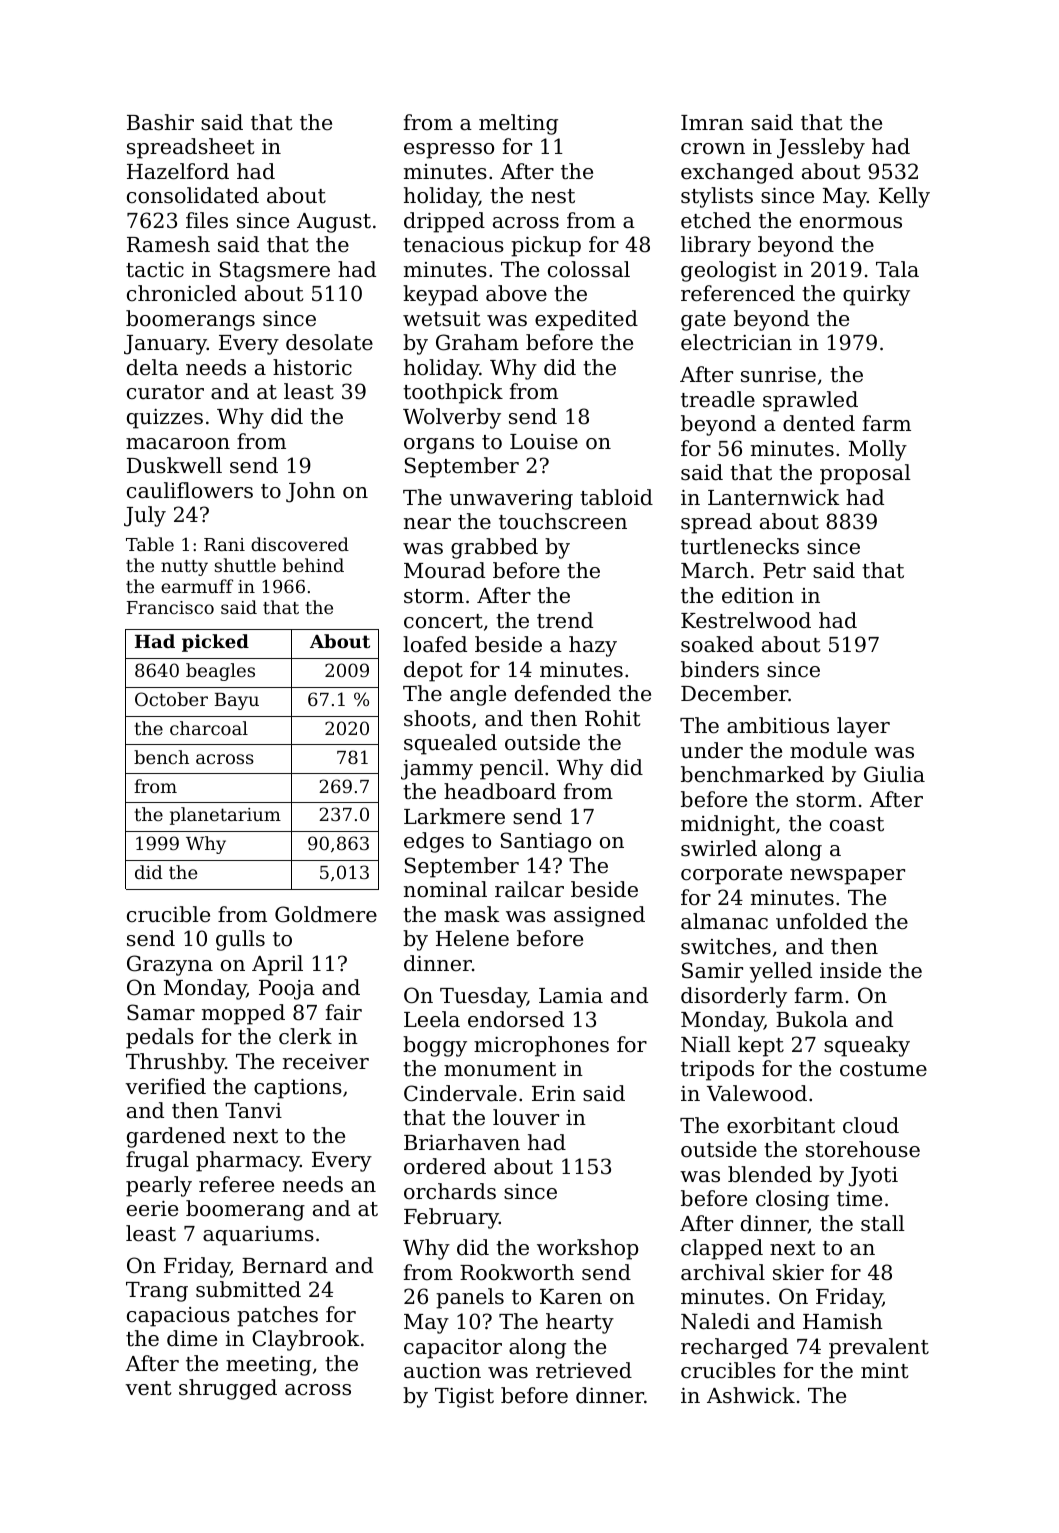 This screenshot has height=1533, width=1059. What do you see at coordinates (518, 124) in the screenshot?
I see `melting` at bounding box center [518, 124].
